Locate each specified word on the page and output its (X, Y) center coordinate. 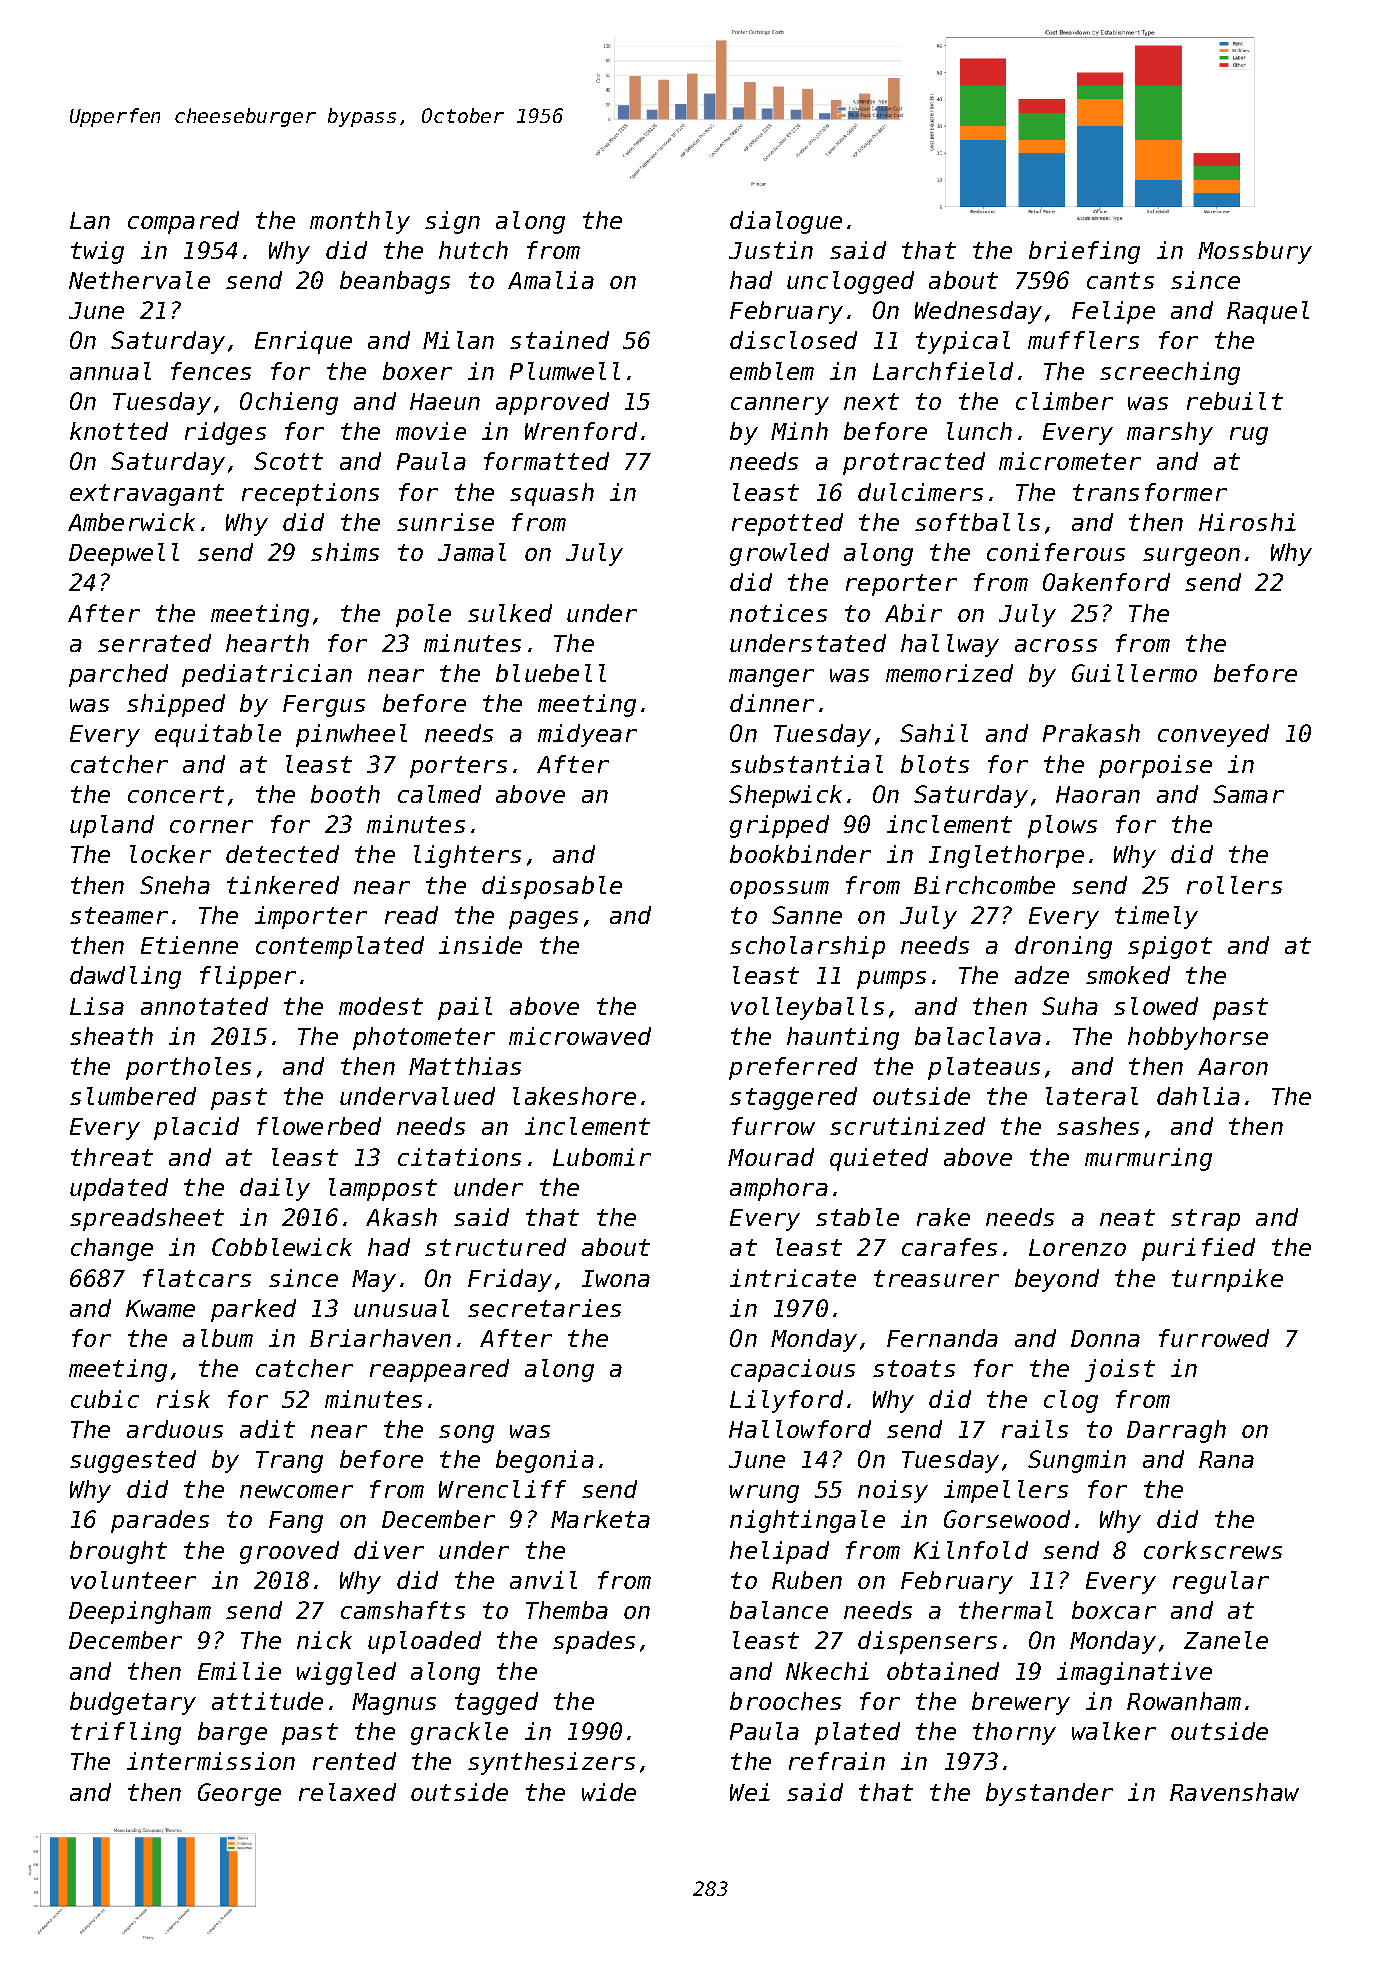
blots (935, 764)
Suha (1070, 1006)
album (218, 1338)
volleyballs (807, 1008)
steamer (119, 915)
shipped (176, 705)
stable (857, 1217)
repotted (787, 524)
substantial (806, 764)
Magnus (394, 1704)
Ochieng (289, 403)
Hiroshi (1247, 522)
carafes (949, 1247)
